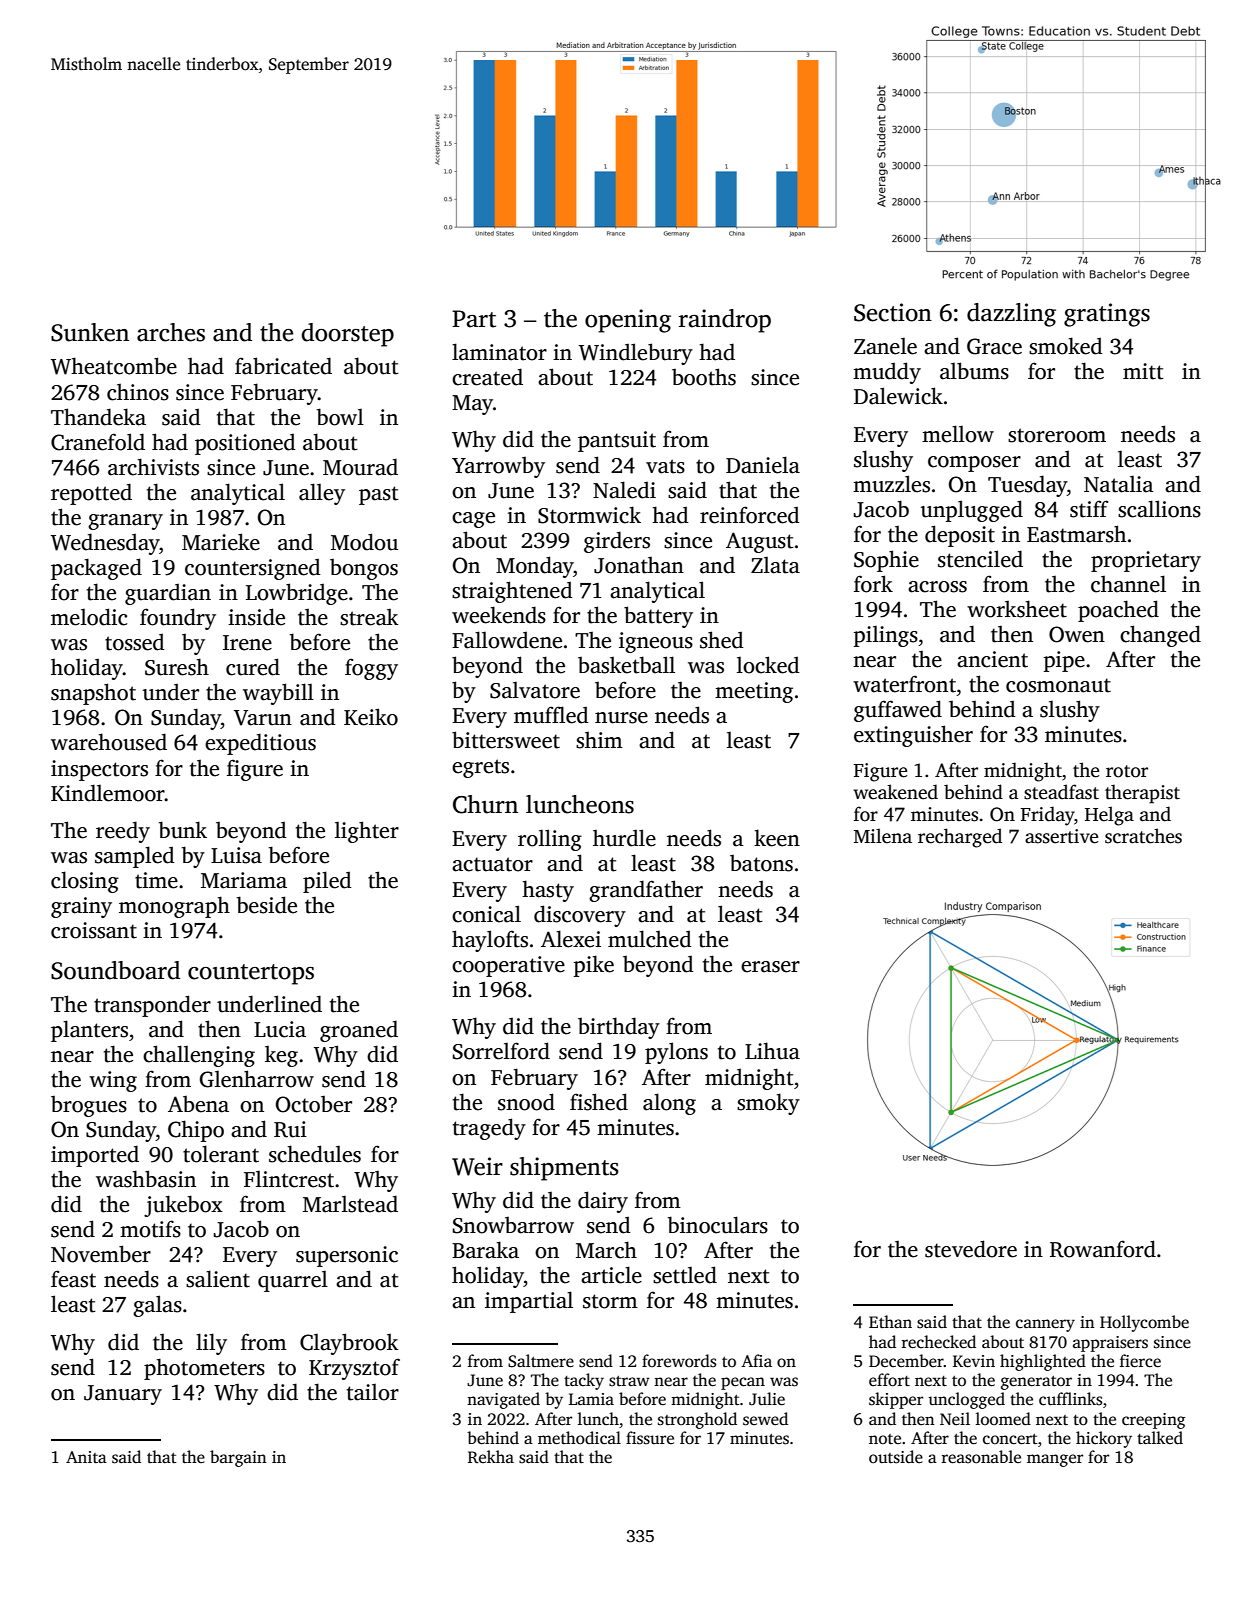  What do you see at coordinates (1107, 315) in the page?
I see `gratings` at bounding box center [1107, 315].
